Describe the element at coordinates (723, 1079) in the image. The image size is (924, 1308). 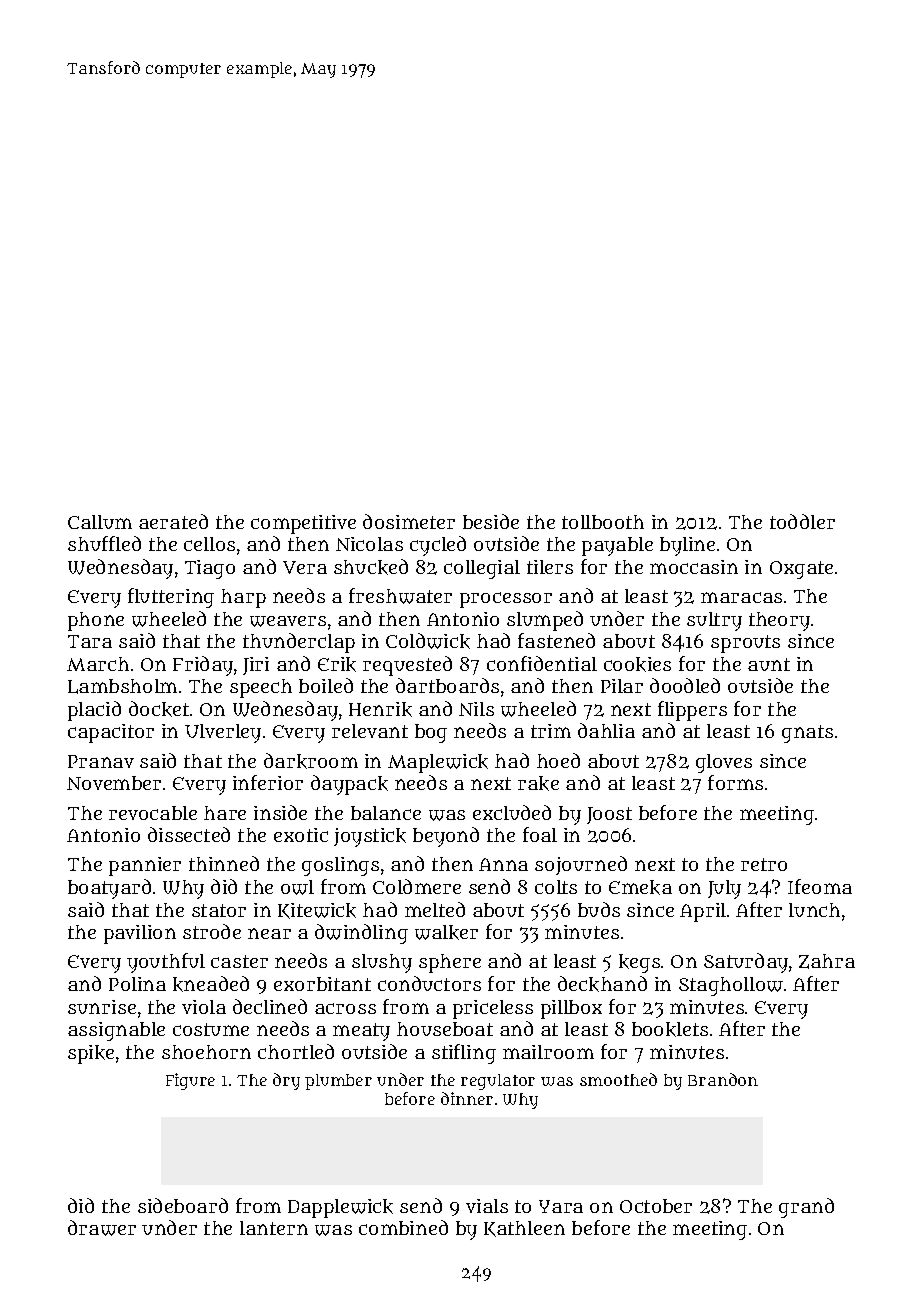
I see `Brandon` at that location.
